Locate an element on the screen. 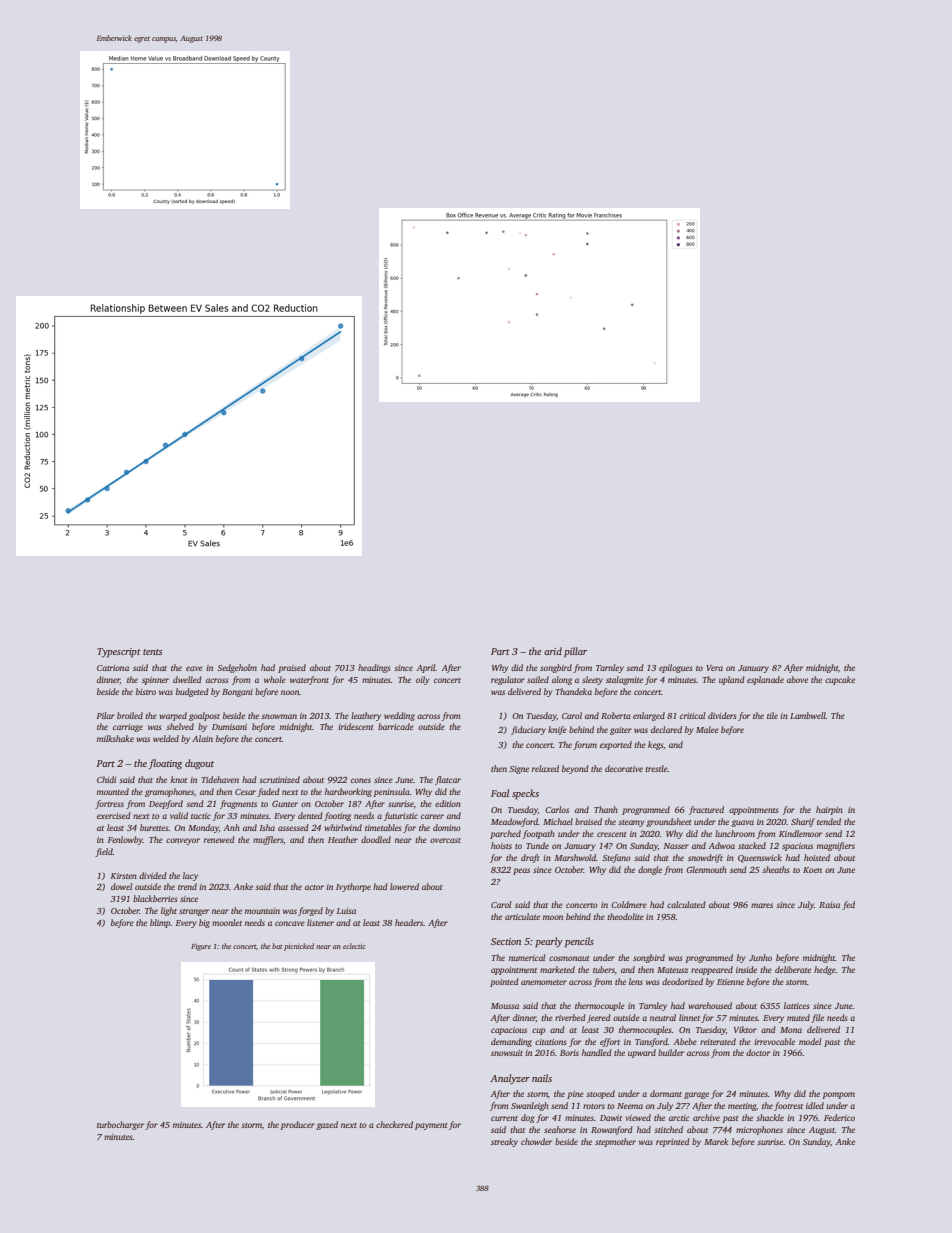  producer is located at coordinates (297, 1125).
